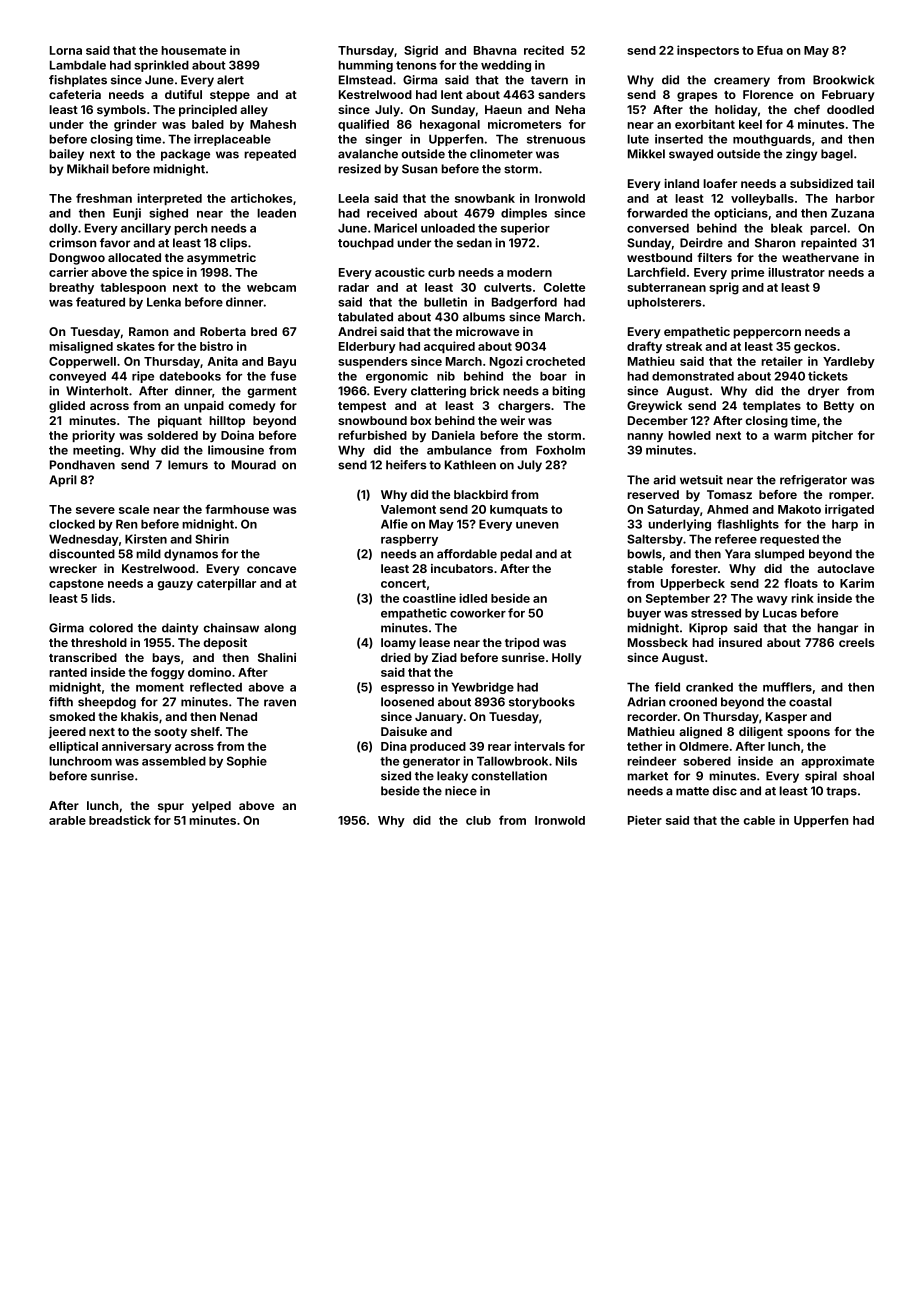  What do you see at coordinates (770, 50) in the page?
I see `Efua` at bounding box center [770, 50].
